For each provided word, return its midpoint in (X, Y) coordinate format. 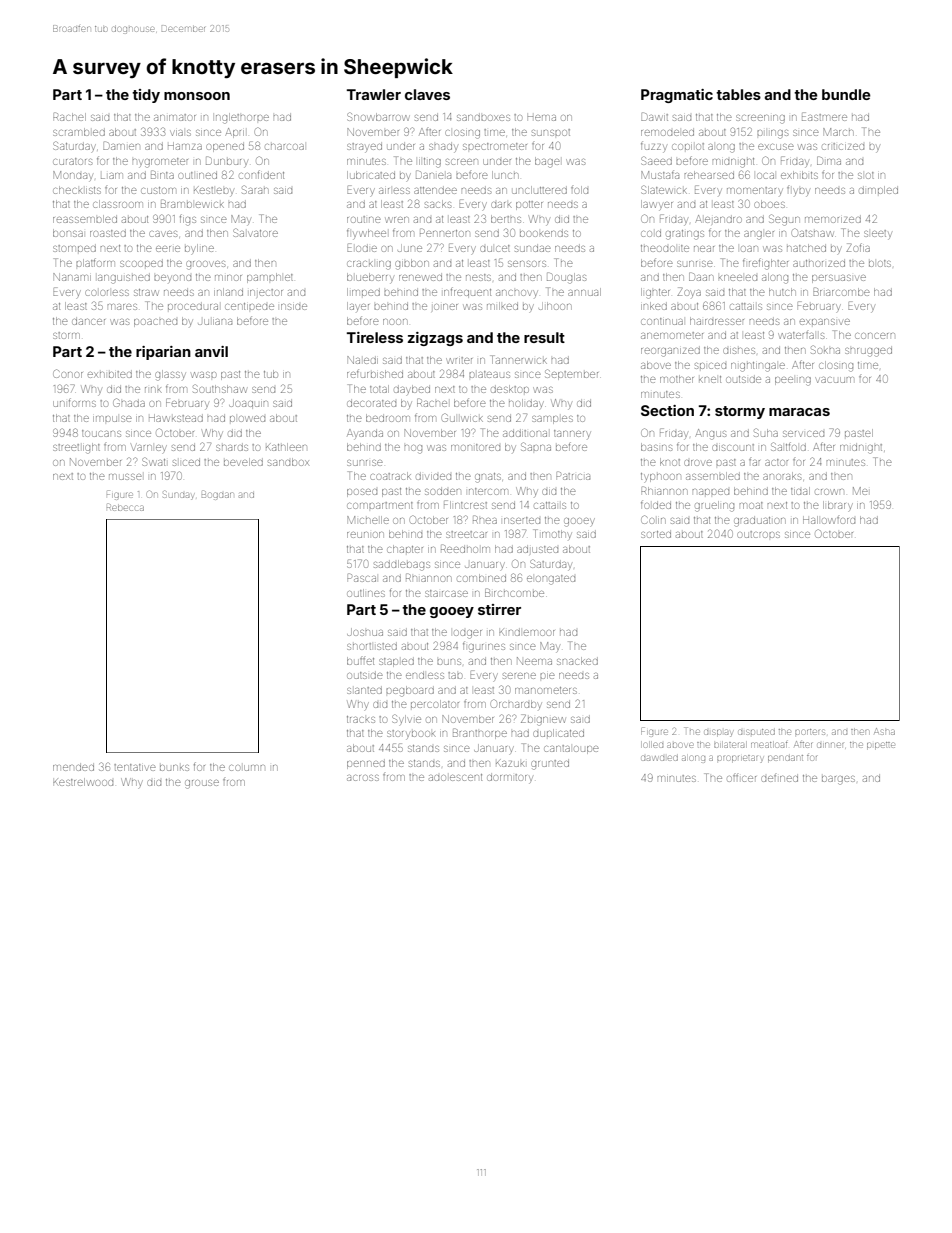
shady (443, 148)
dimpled (878, 190)
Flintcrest (465, 504)
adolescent (455, 777)
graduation (759, 522)
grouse (202, 784)
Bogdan (217, 495)
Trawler (374, 94)
